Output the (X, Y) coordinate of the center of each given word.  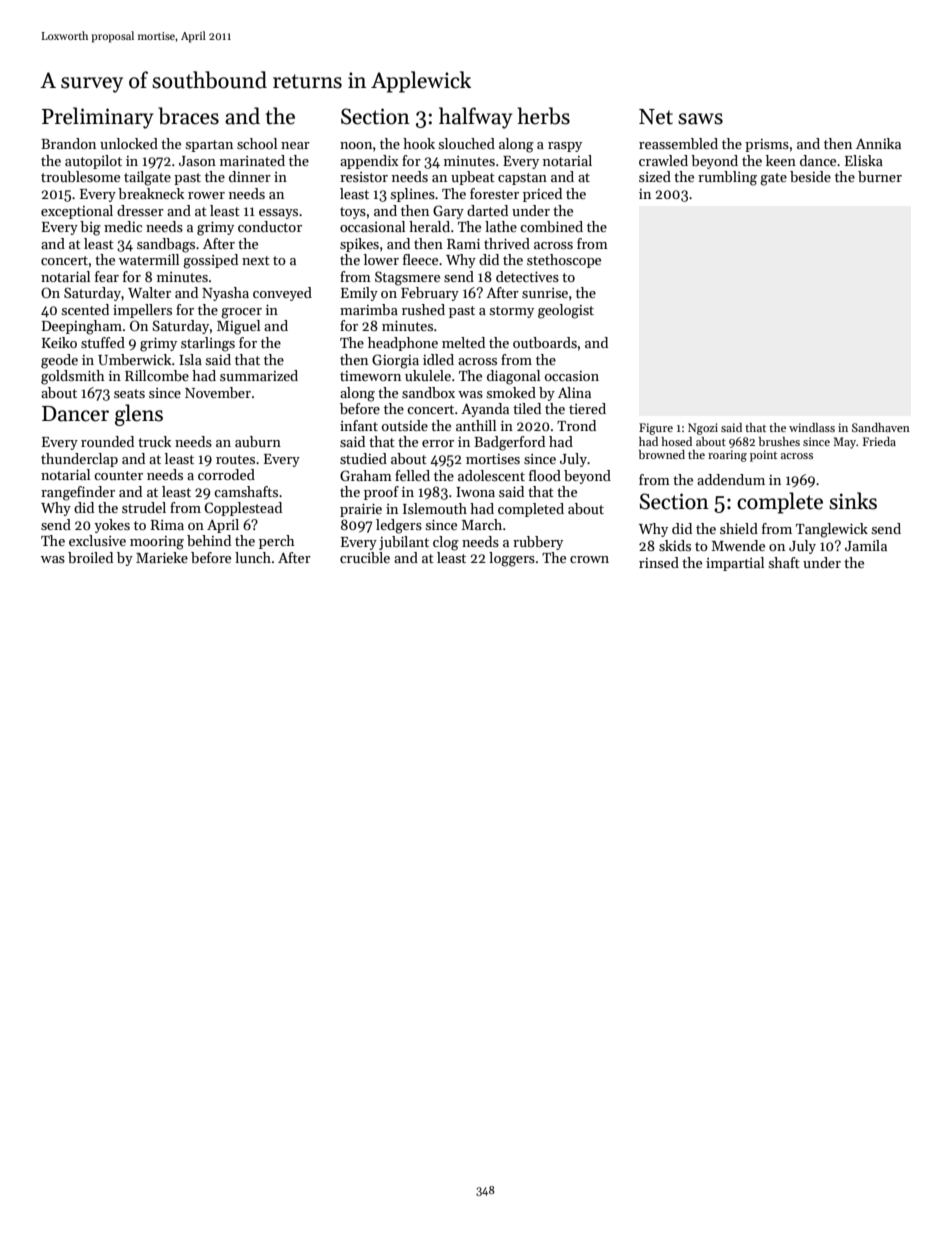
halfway (475, 118)
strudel (144, 507)
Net (656, 117)
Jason (197, 161)
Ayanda (485, 410)
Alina (574, 392)
